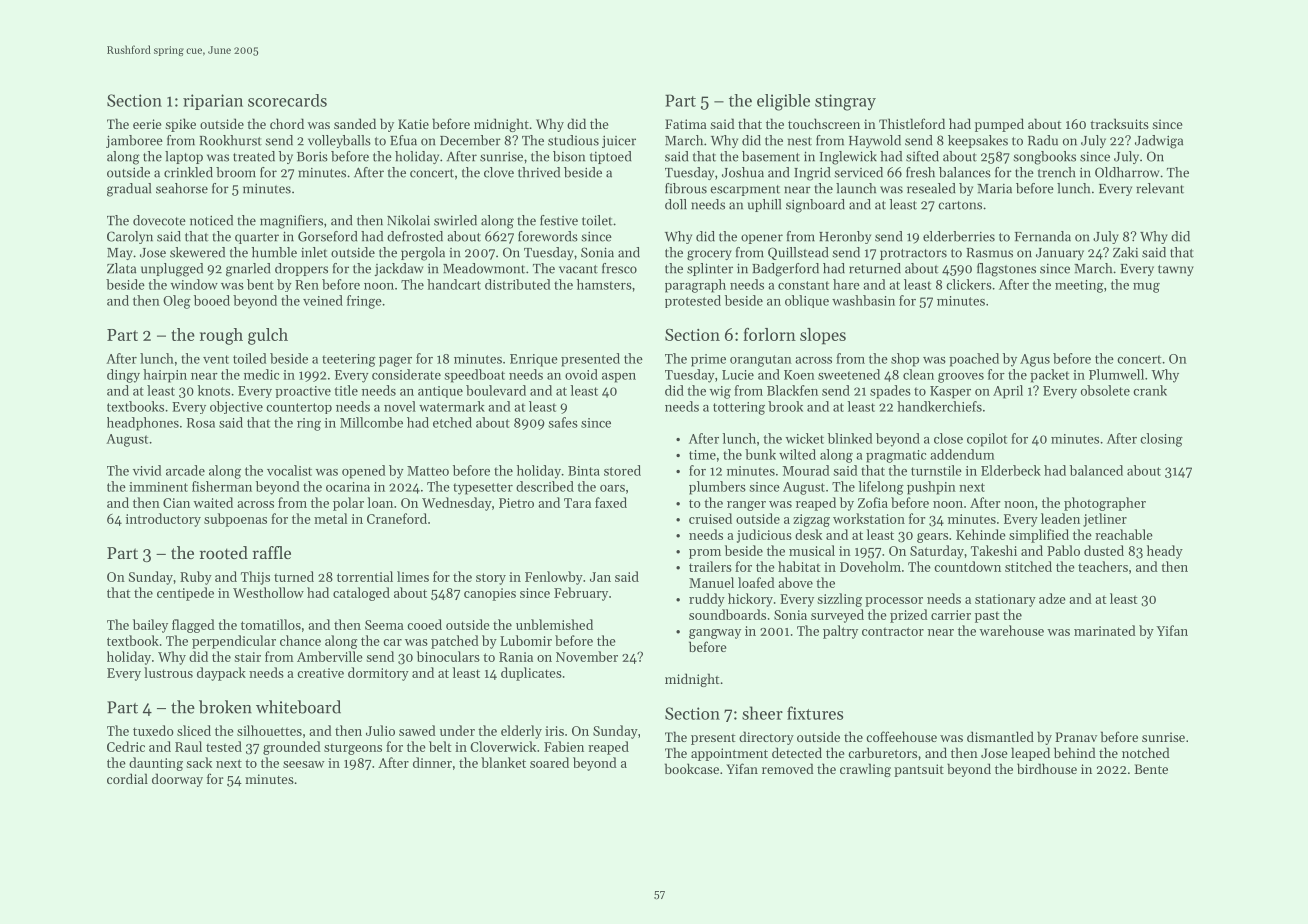 Image resolution: width=1308 pixels, height=924 pixels. Describe the element at coordinates (287, 100) in the image. I see `scorecards` at that location.
